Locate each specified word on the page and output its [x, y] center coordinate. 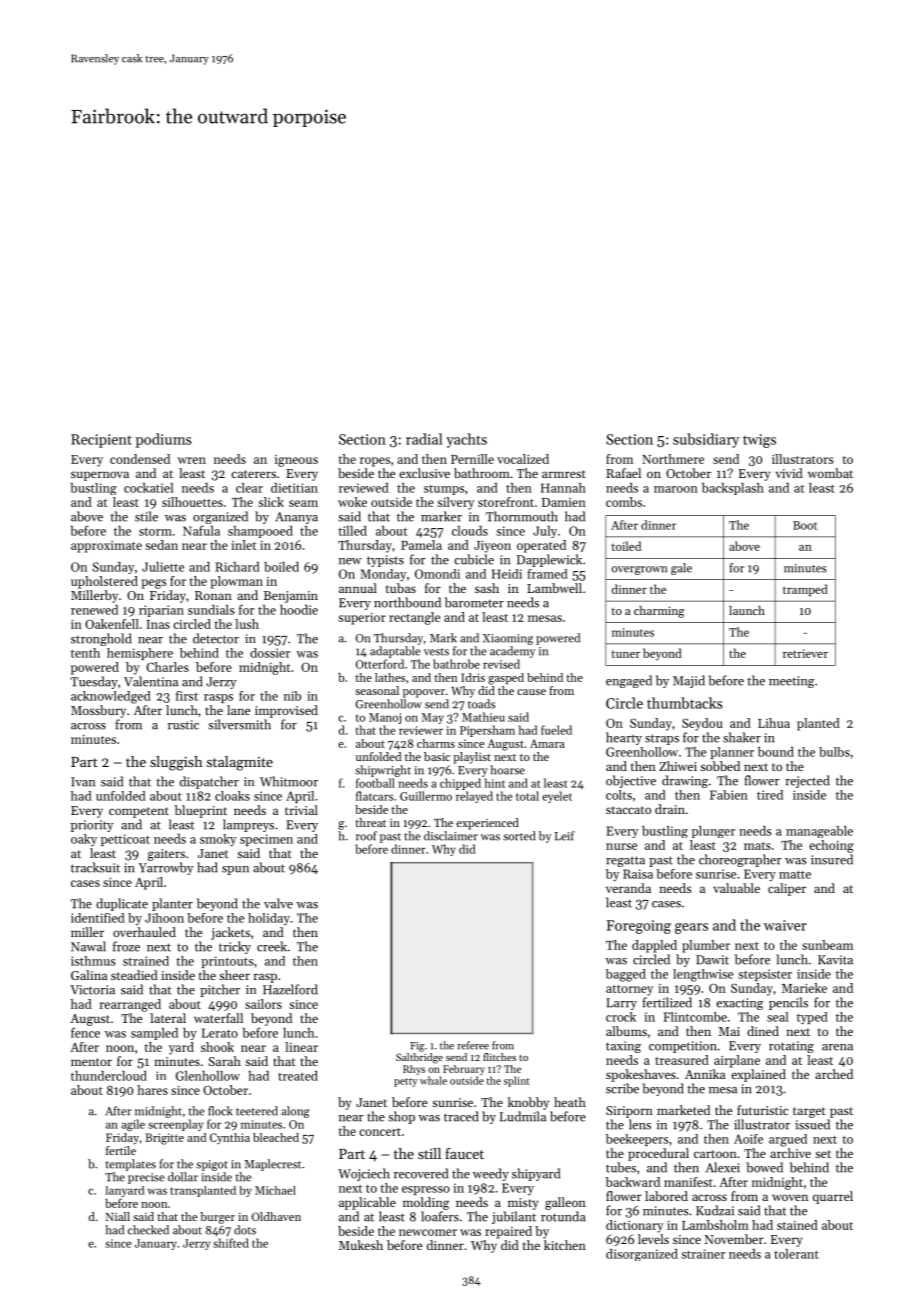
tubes [621, 1167]
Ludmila [523, 1116]
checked [148, 1230]
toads [481, 704]
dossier [270, 653]
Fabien [729, 795]
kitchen [565, 1245]
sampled [154, 1034]
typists [385, 561]
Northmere [673, 459]
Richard [237, 567]
